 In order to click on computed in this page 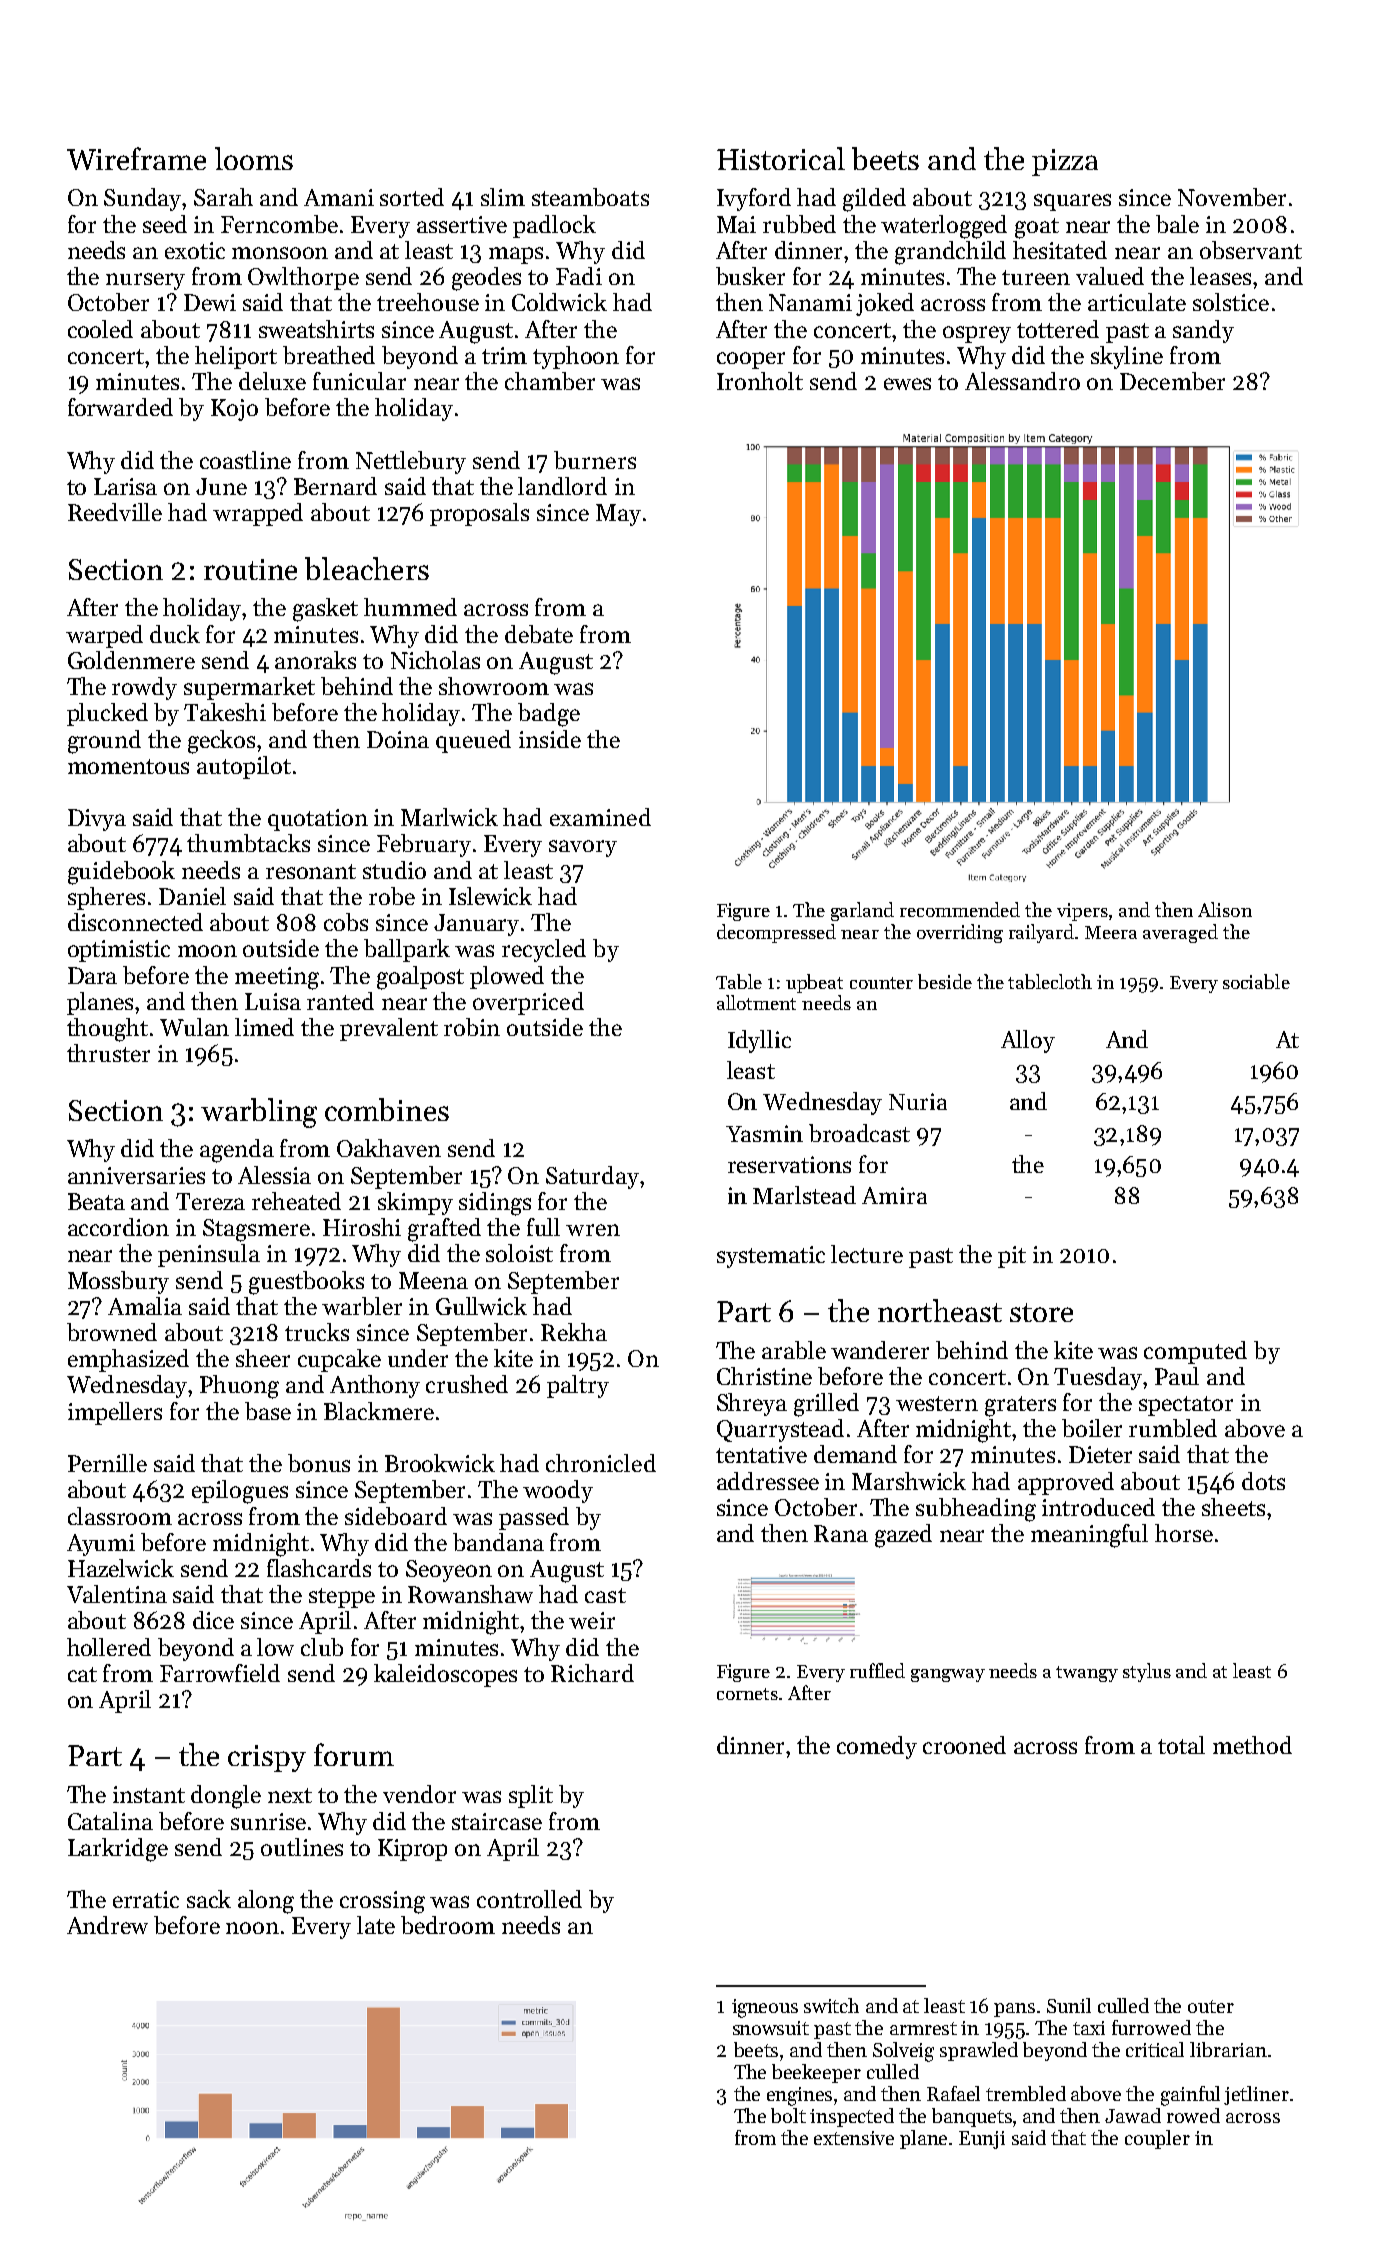, I will do `click(1195, 1352)`.
